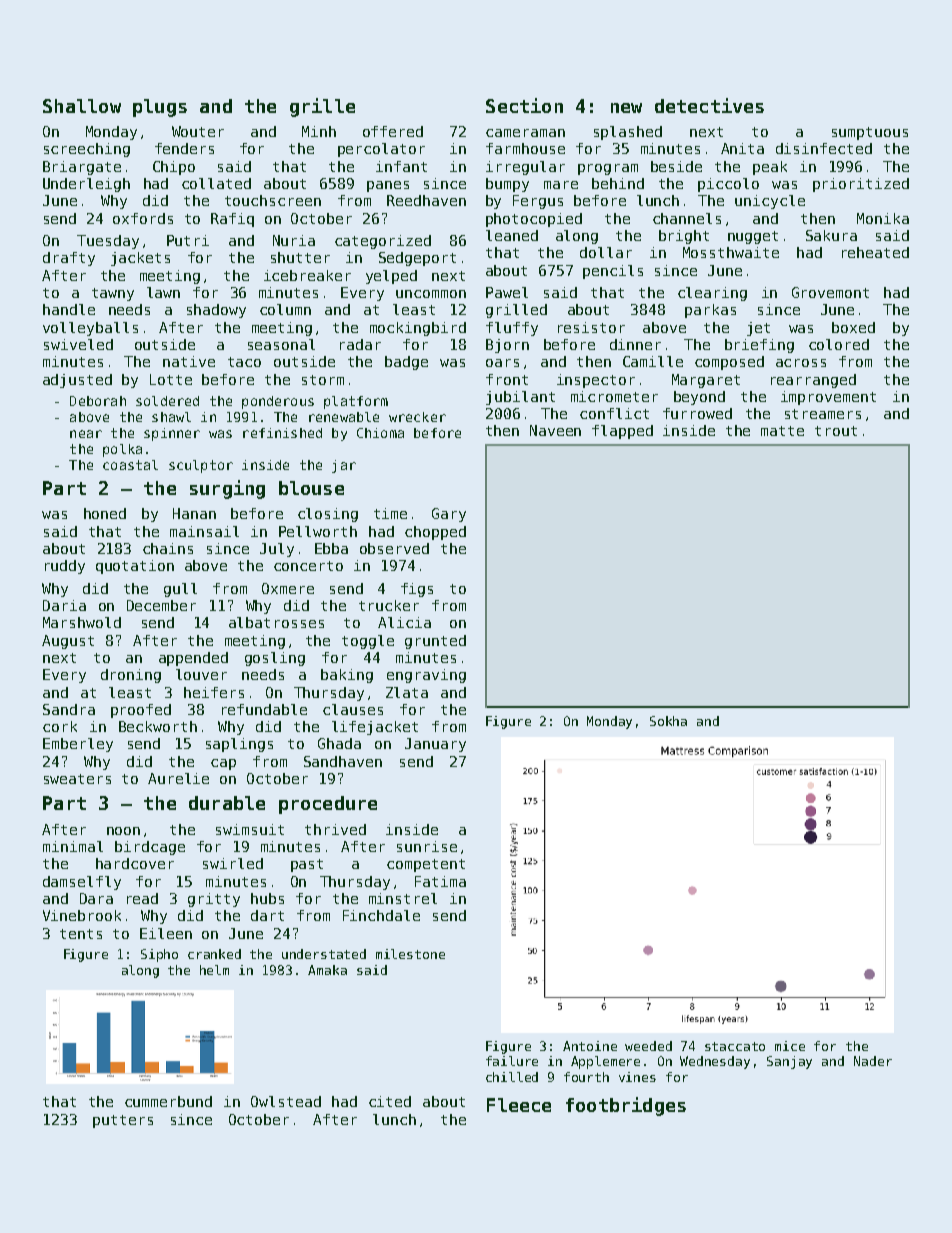 The width and height of the screenshot is (952, 1233). Describe the element at coordinates (286, 1101) in the screenshot. I see `Owlstead` at that location.
